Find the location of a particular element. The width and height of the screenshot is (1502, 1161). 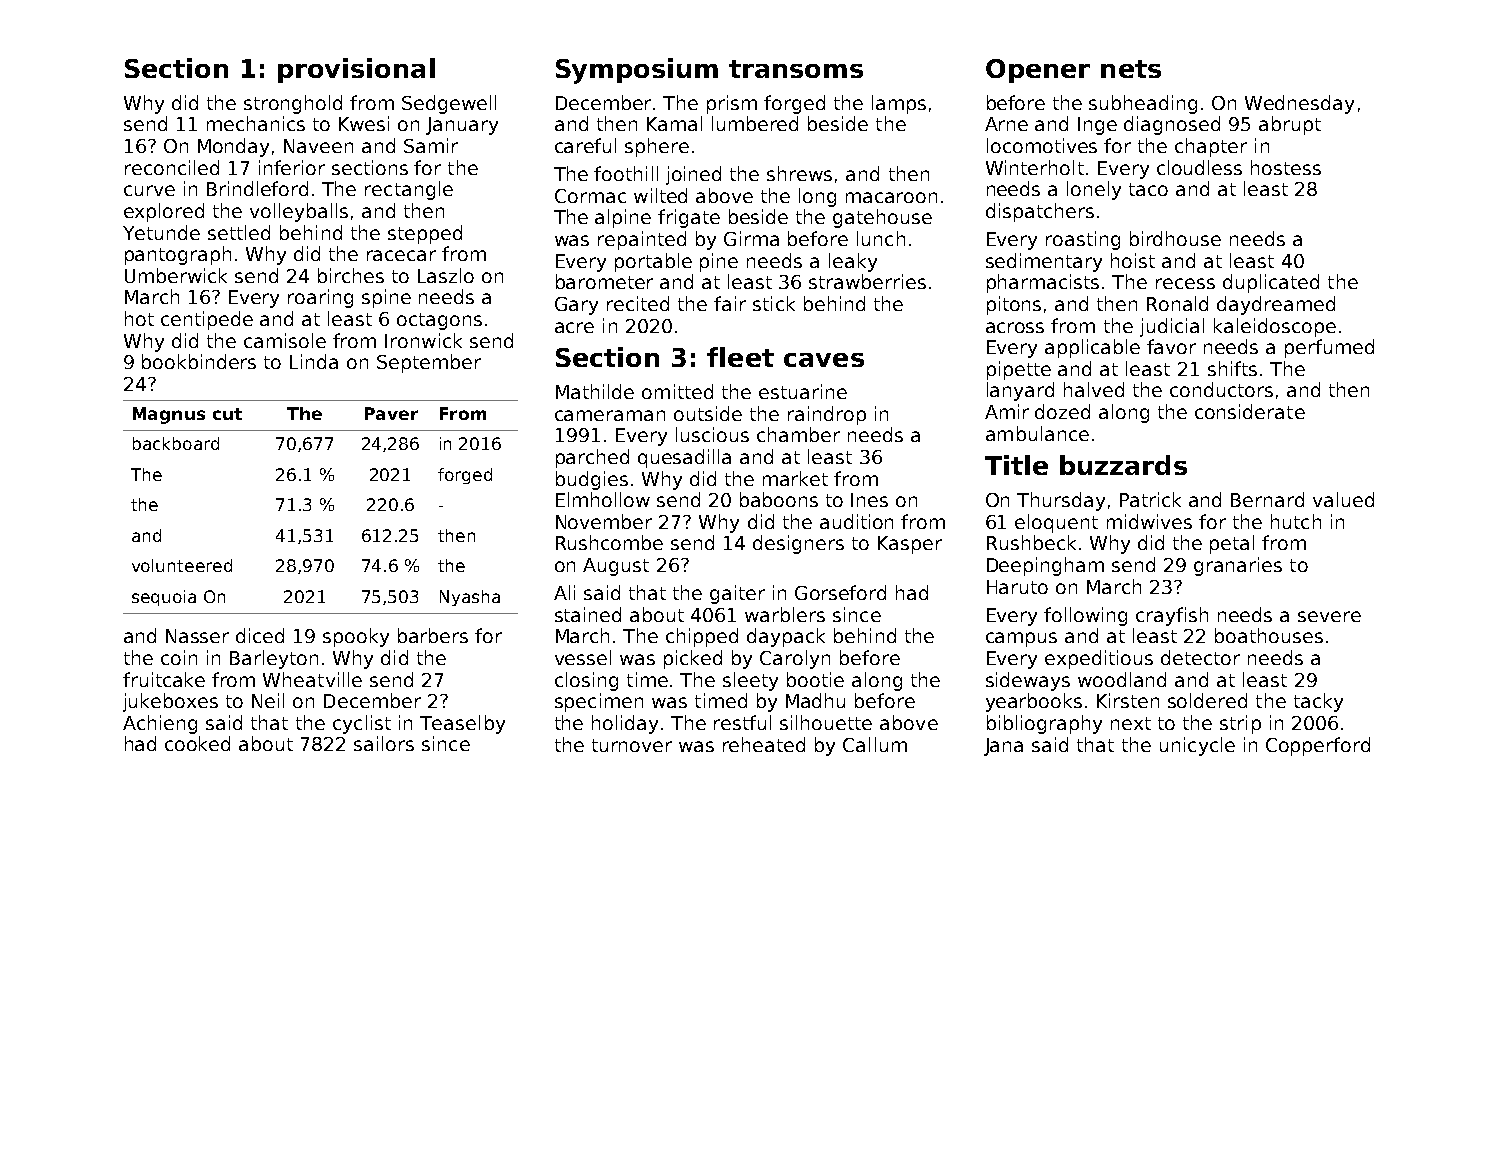

Achieng is located at coordinates (160, 724).
